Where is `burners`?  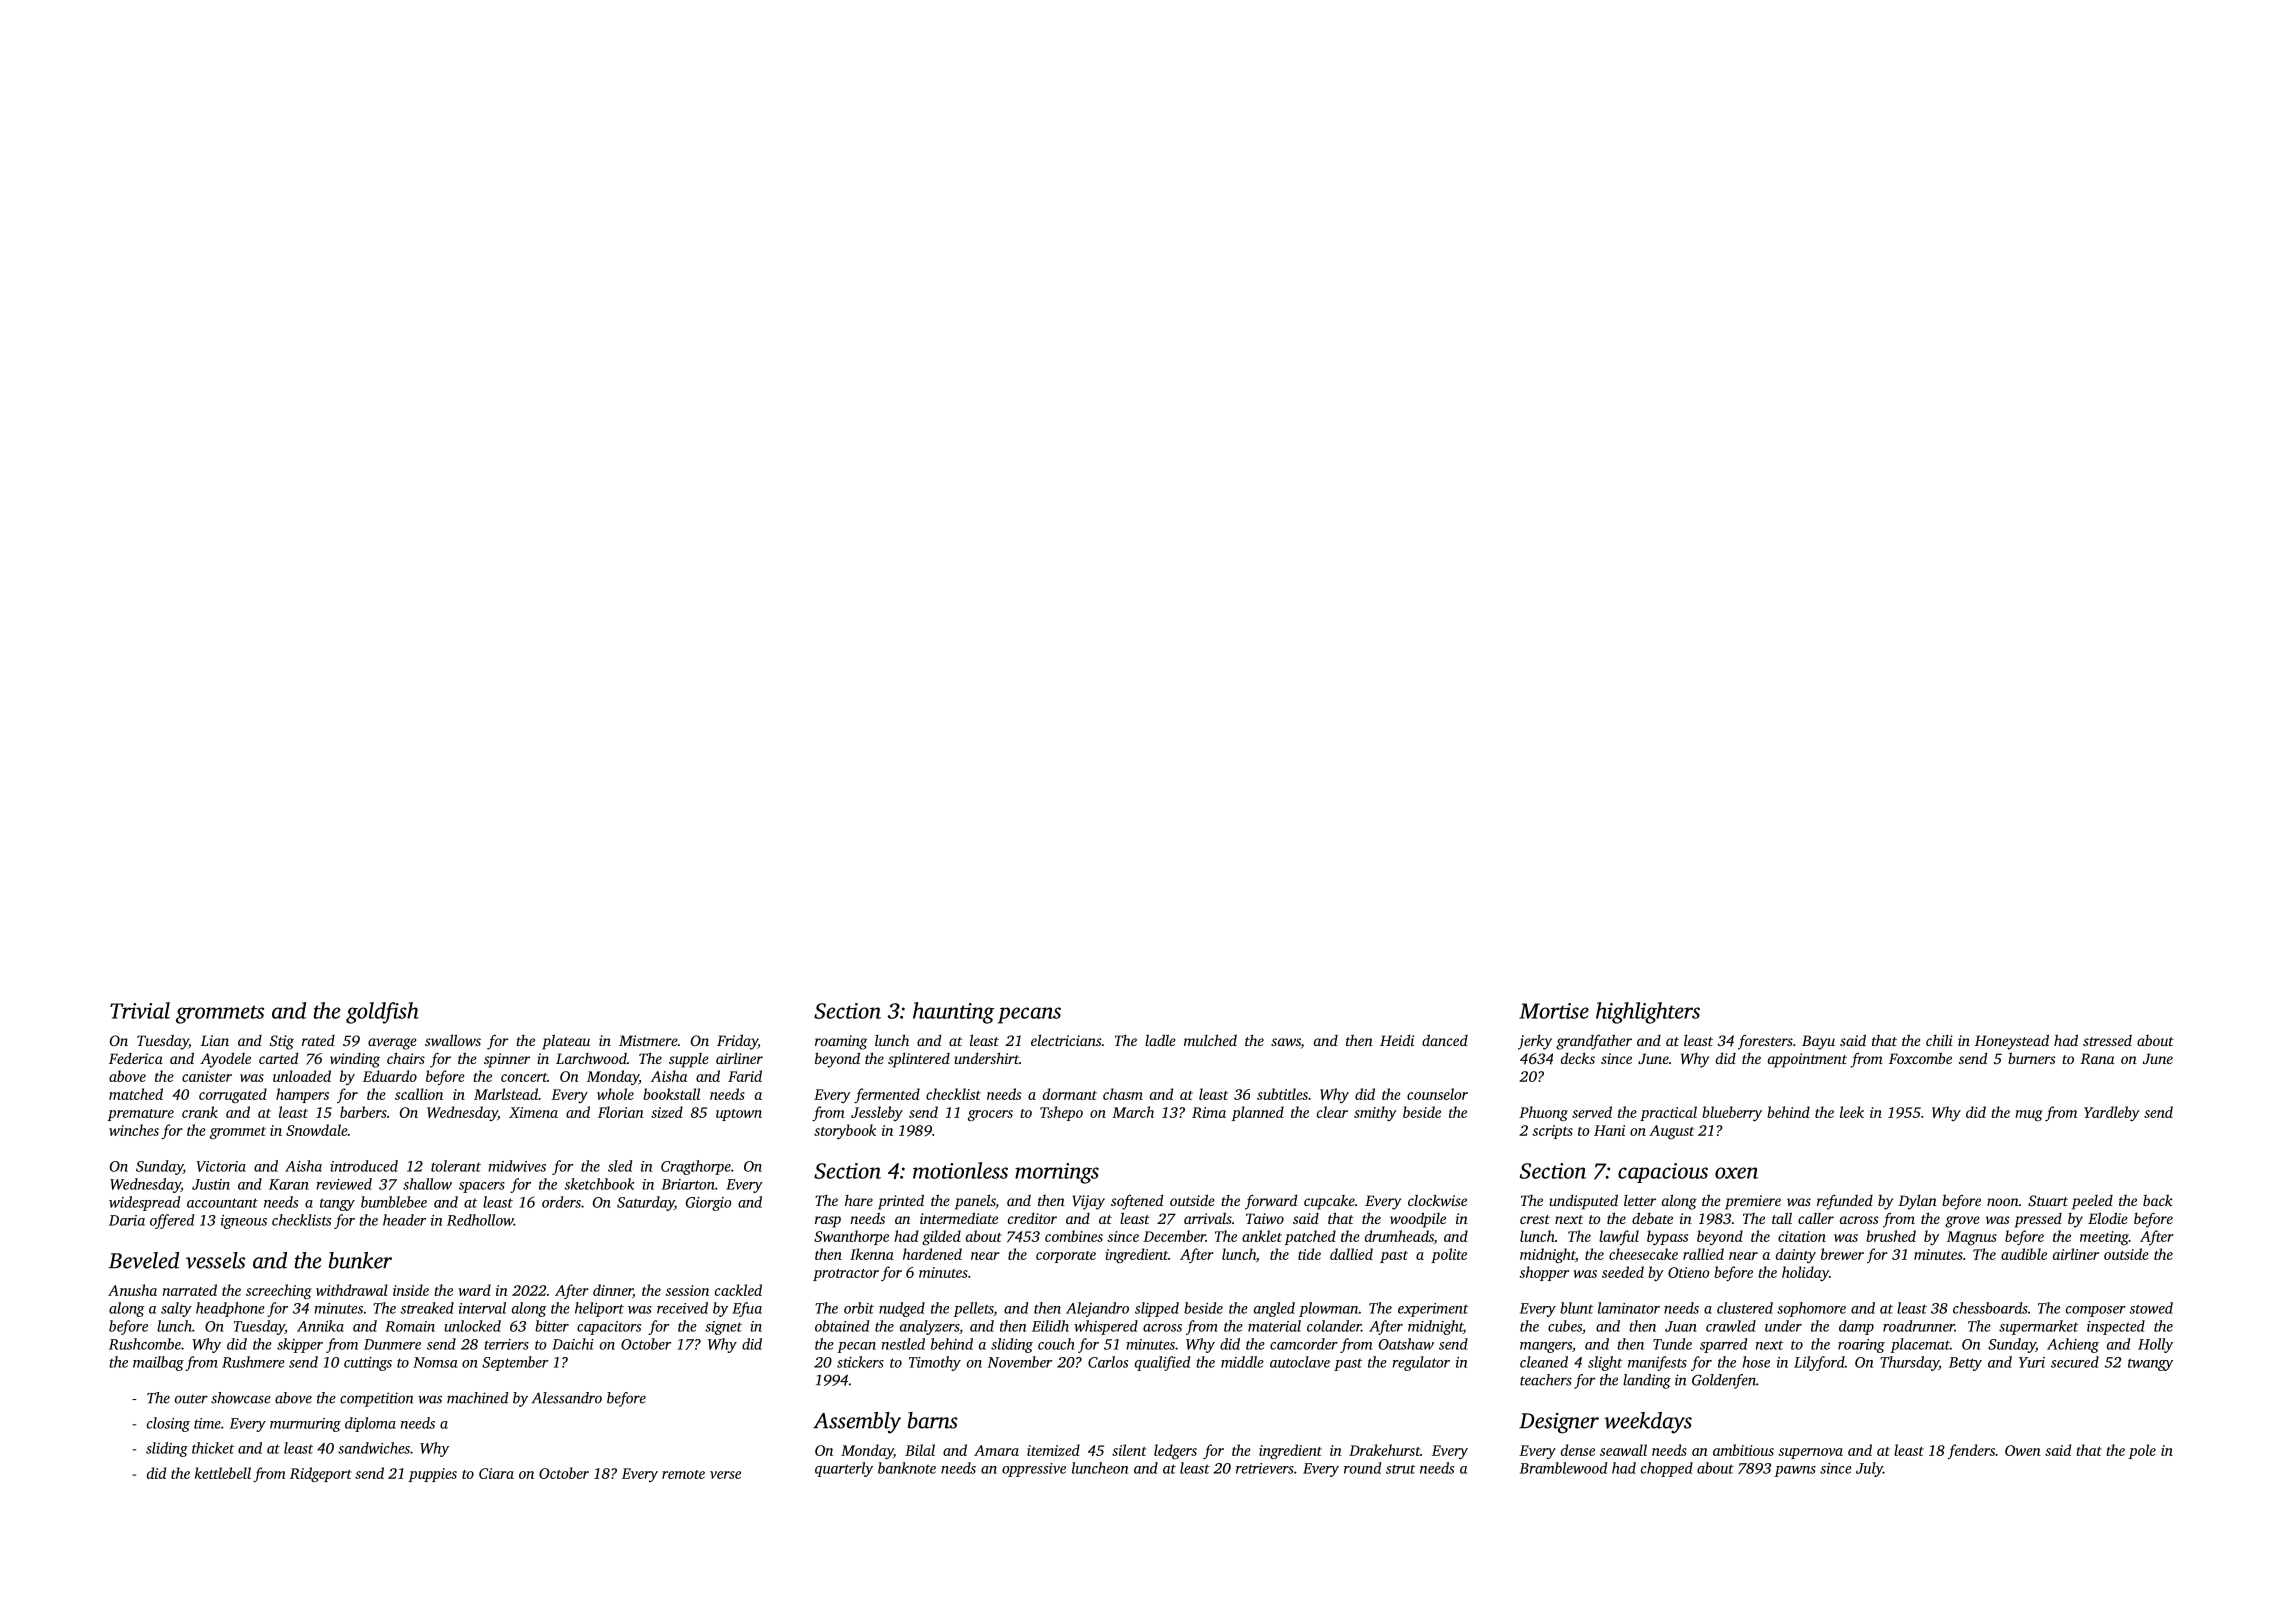
burners is located at coordinates (2032, 1058).
